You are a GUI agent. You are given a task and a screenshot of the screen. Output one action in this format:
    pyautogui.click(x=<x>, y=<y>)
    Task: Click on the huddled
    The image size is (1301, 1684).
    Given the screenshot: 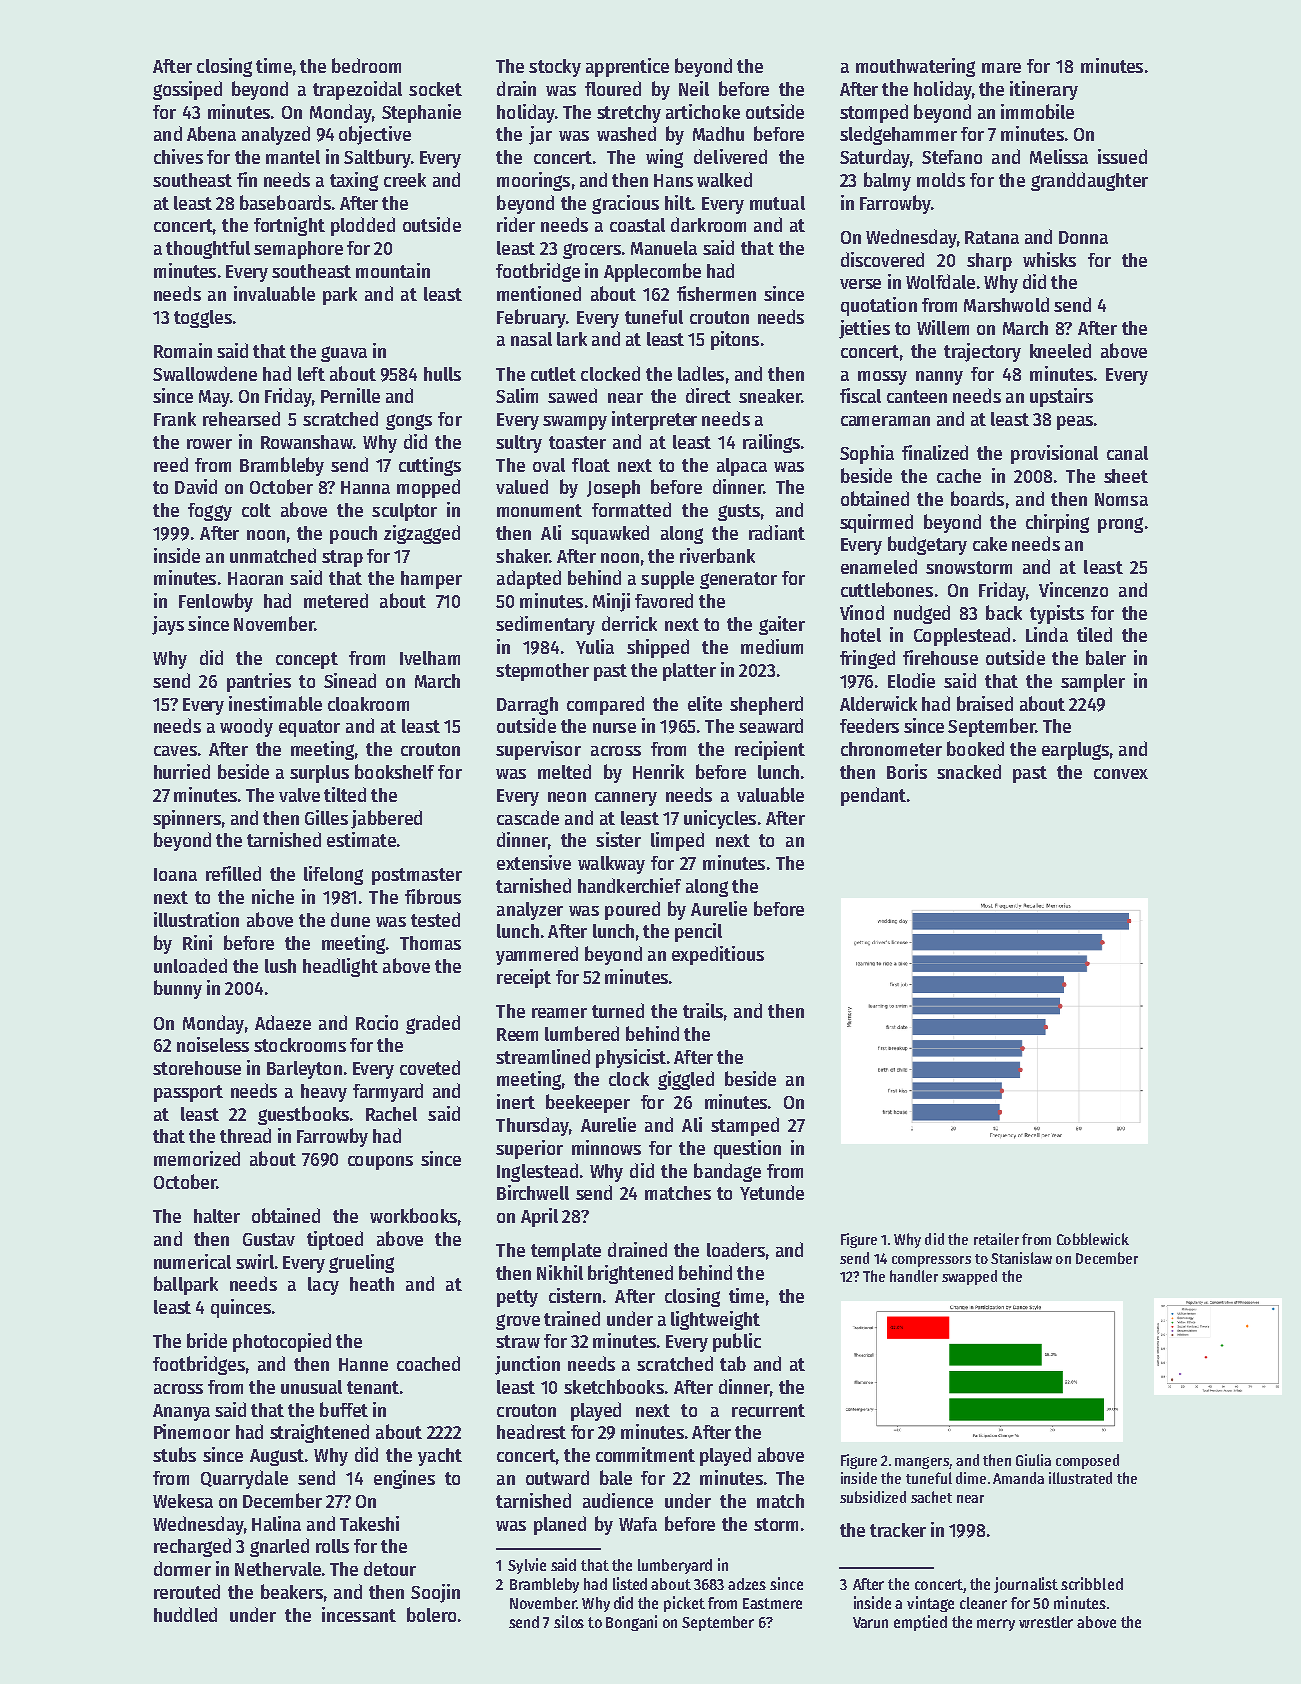 What is the action you would take?
    pyautogui.click(x=185, y=1614)
